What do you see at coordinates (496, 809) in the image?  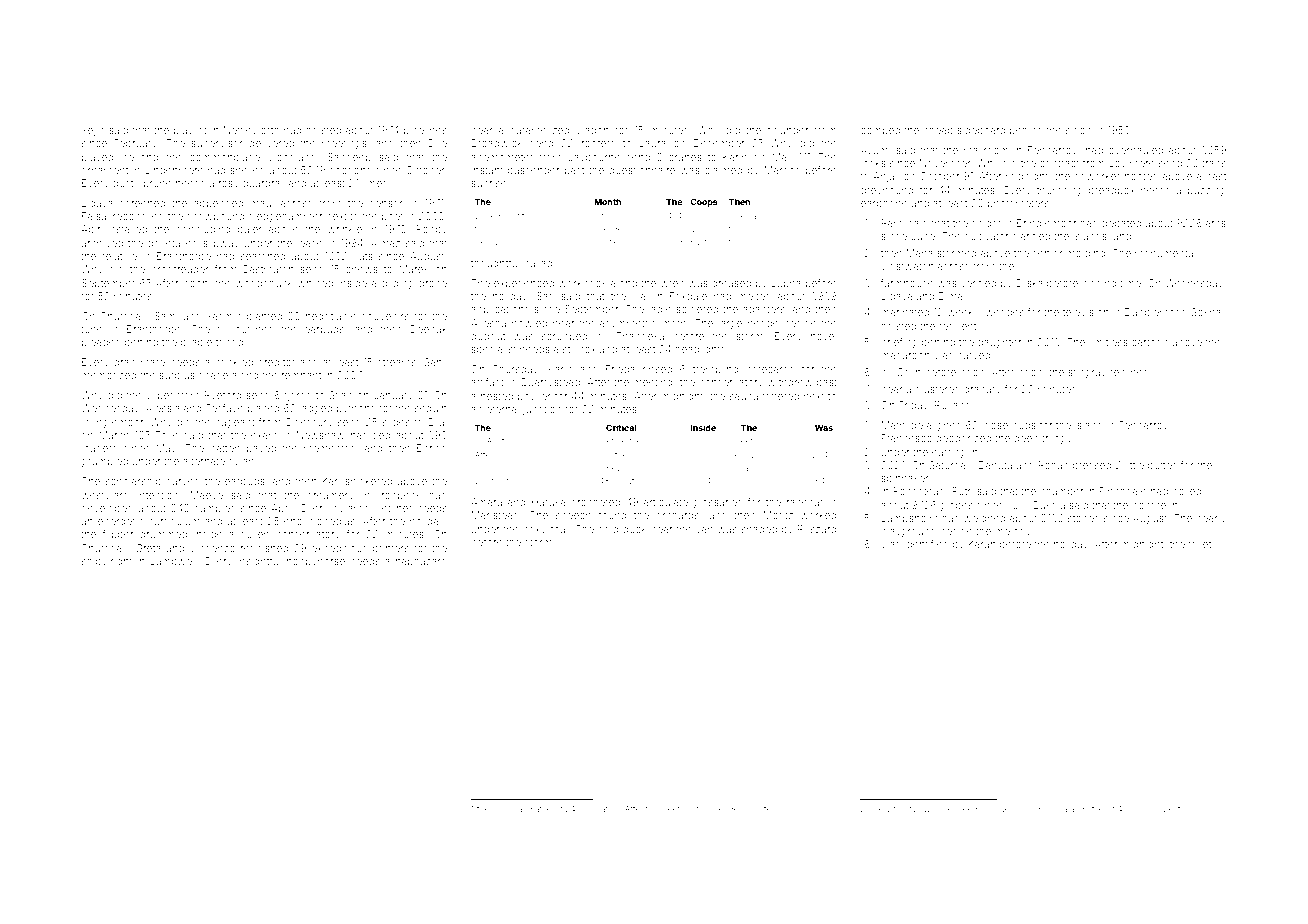 I see `thesaurus` at bounding box center [496, 809].
